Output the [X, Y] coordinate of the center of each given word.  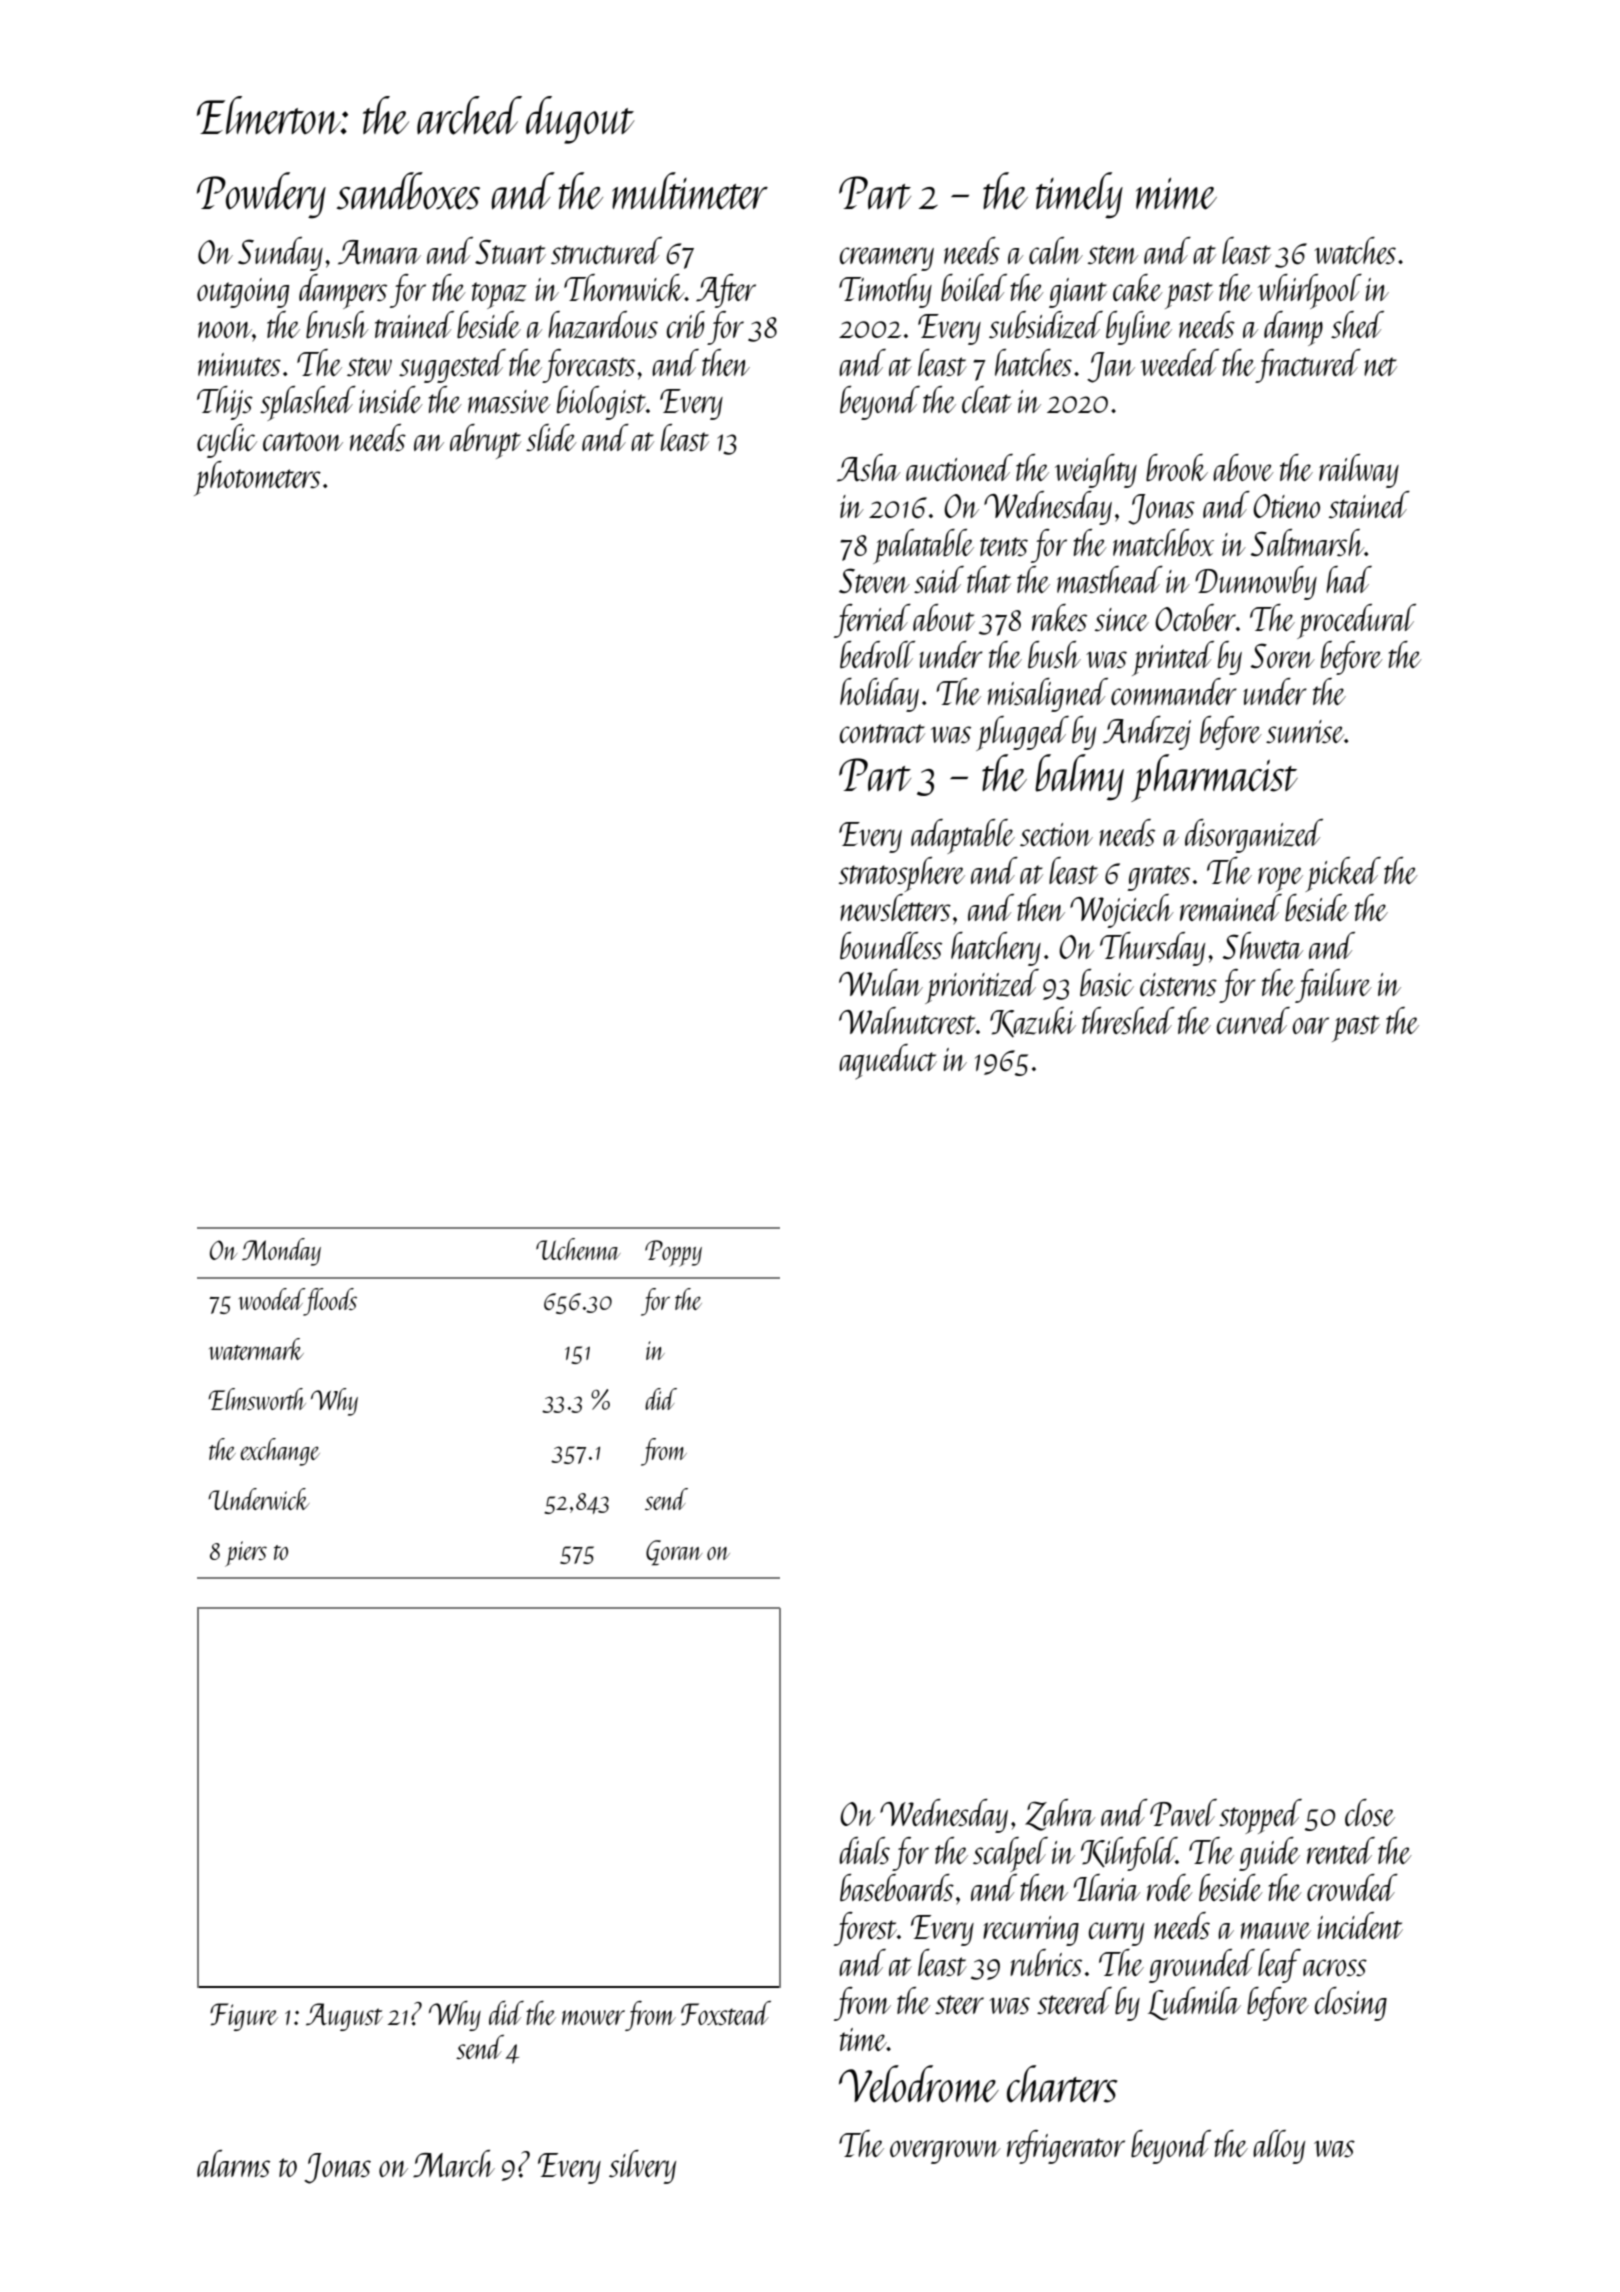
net [1380, 366]
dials [864, 1850]
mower [593, 2017]
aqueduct [888, 1062]
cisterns [1178, 985]
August [344, 2017]
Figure [244, 2017]
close [1370, 1812]
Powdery [261, 195]
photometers [257, 478]
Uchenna [578, 1249]
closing [1351, 2004]
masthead [1110, 580]
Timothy [885, 291]
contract [882, 733]
